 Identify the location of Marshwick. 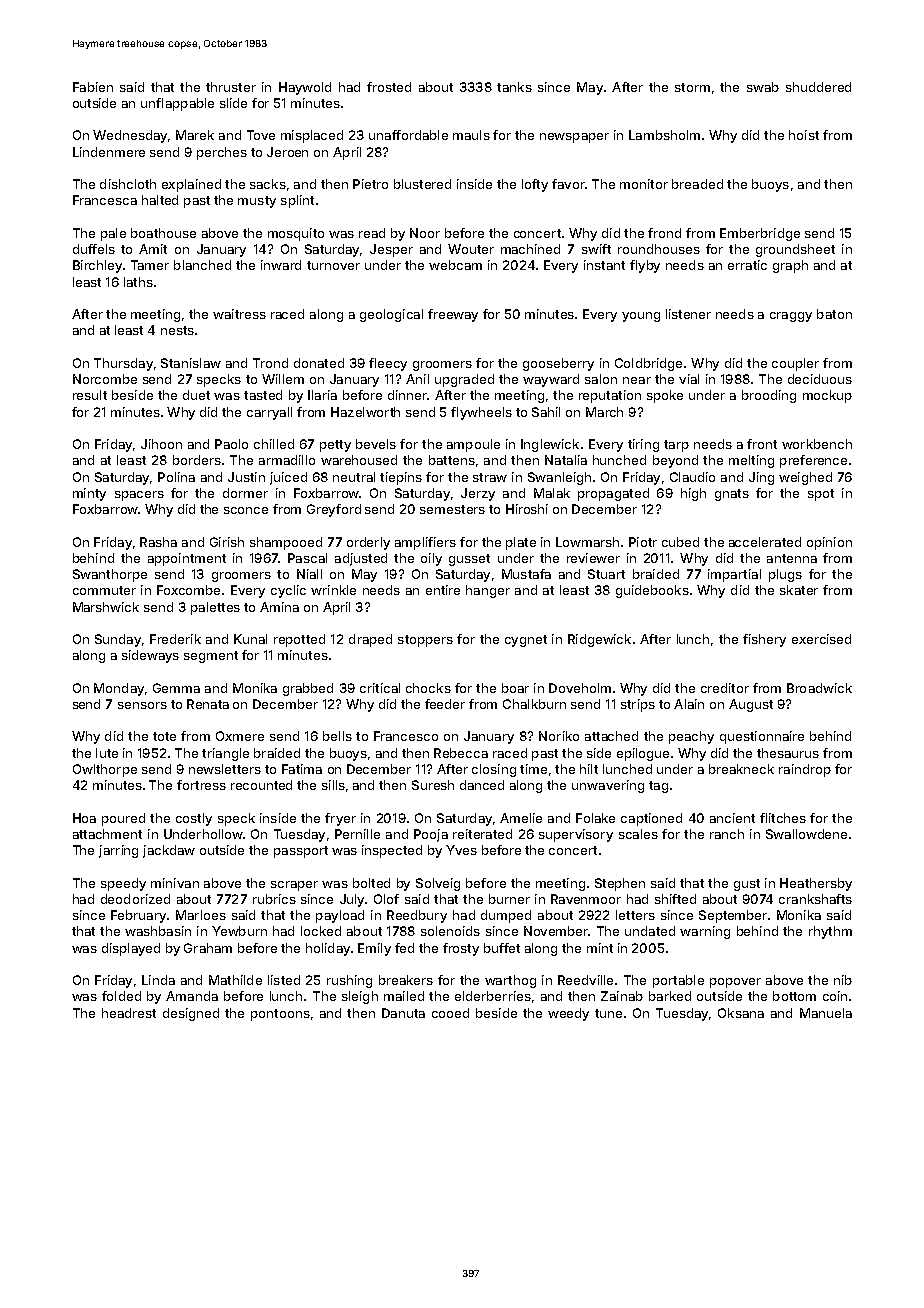
(106, 607).
